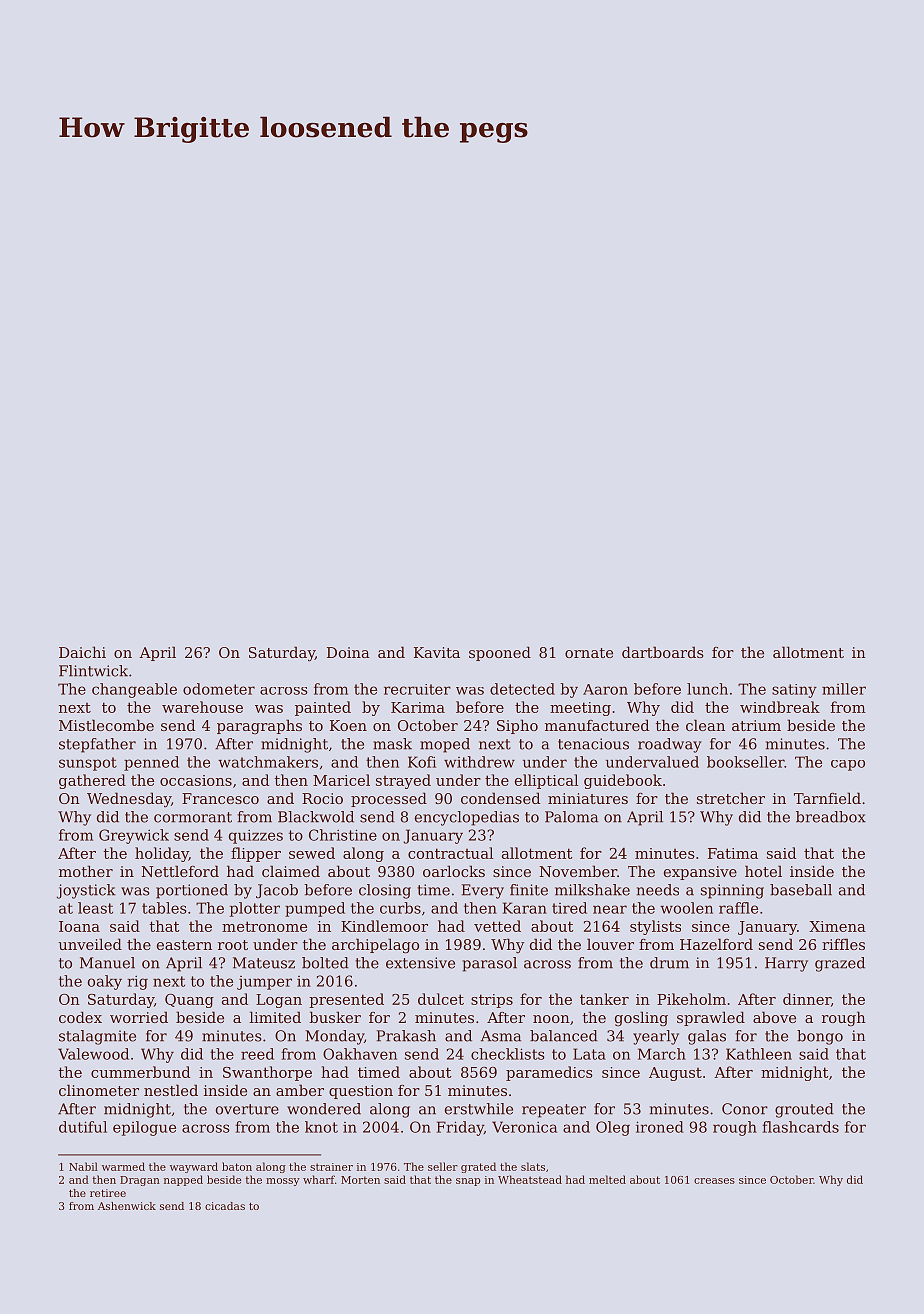 This screenshot has height=1314, width=924. I want to click on portioned, so click(192, 891).
